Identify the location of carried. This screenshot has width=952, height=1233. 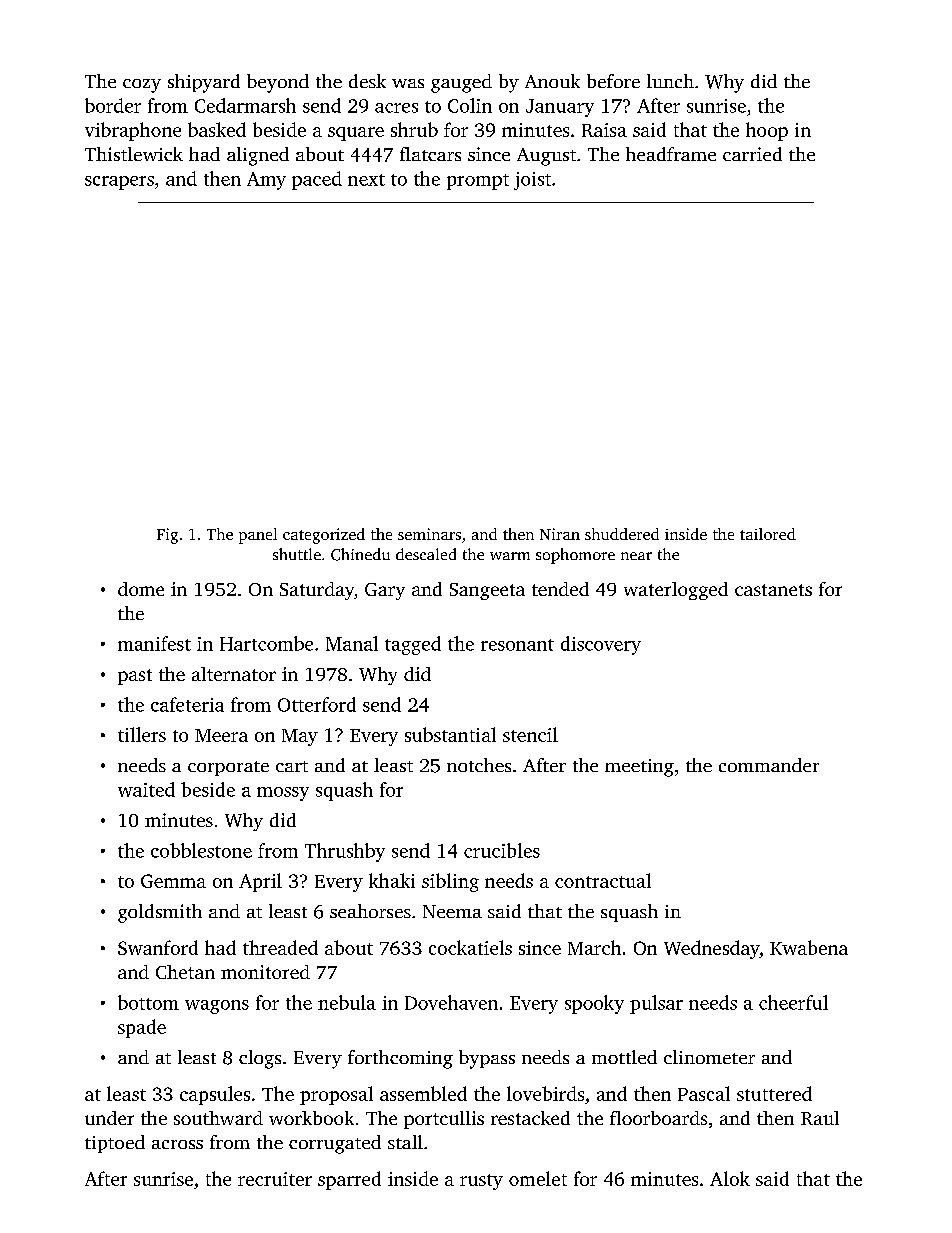
(752, 154).
